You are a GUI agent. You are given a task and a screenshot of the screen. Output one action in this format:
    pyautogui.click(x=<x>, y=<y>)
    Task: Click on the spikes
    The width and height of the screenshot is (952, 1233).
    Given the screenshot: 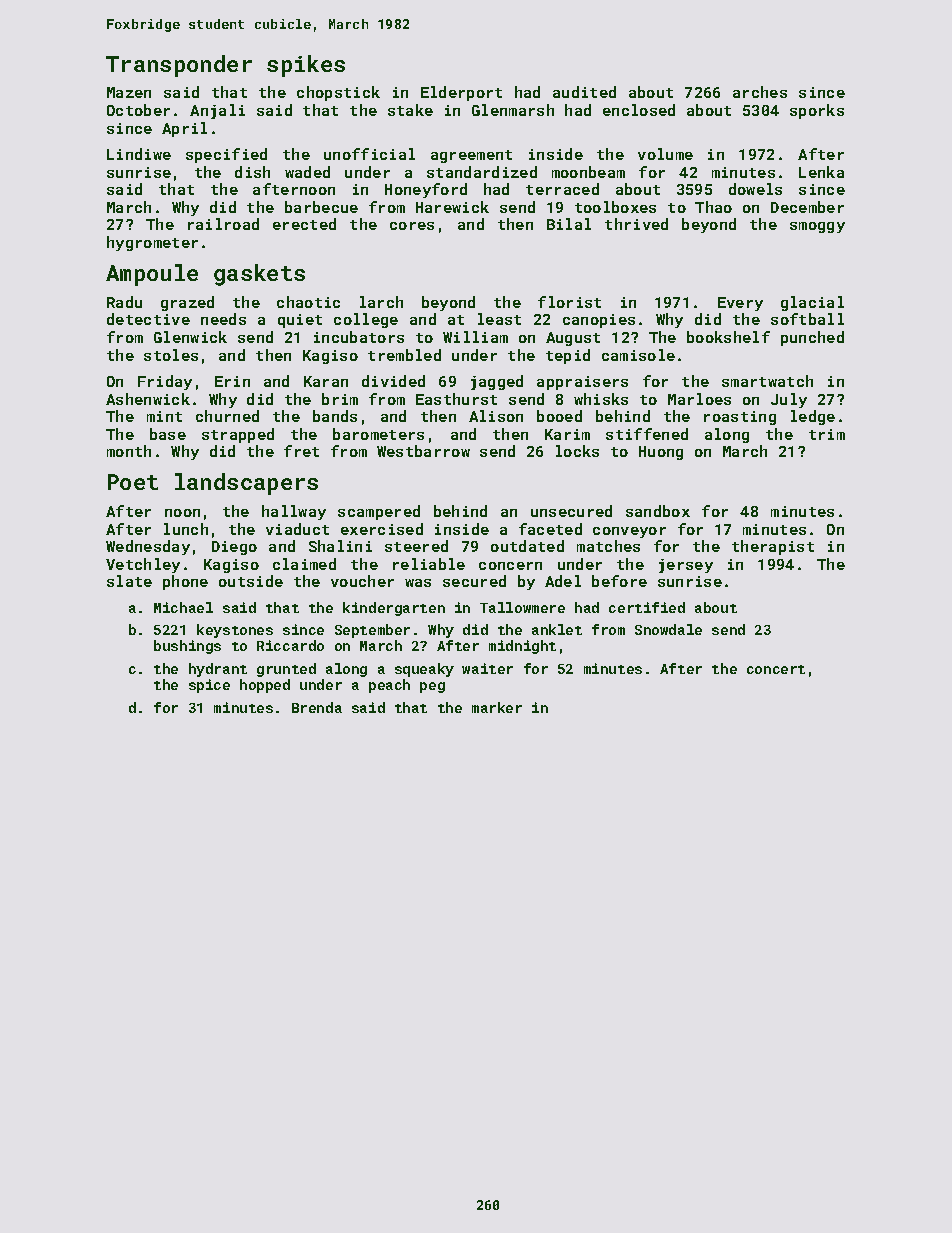 What is the action you would take?
    pyautogui.click(x=306, y=66)
